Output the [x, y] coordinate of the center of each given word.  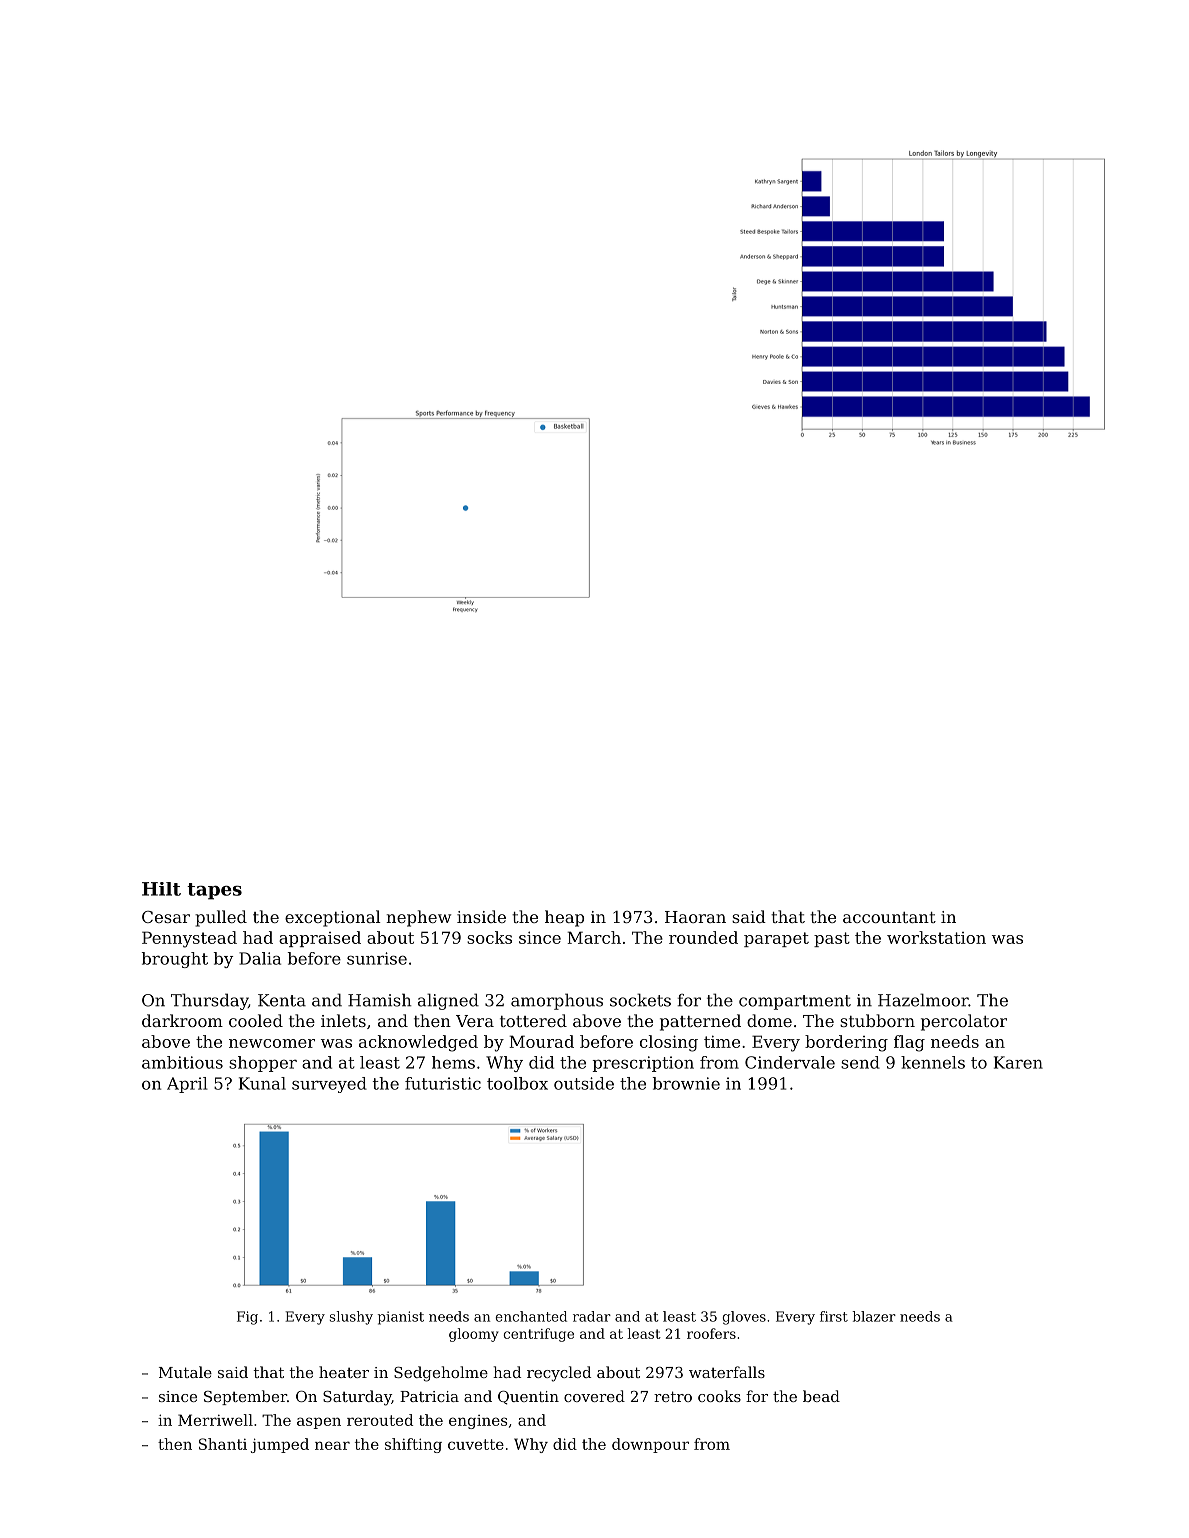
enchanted [531, 1316]
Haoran [695, 917]
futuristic [443, 1083]
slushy [351, 1318]
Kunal [262, 1083]
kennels [933, 1062]
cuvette [476, 1444]
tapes [214, 891]
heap [564, 918]
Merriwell [215, 1420]
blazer [874, 1316]
